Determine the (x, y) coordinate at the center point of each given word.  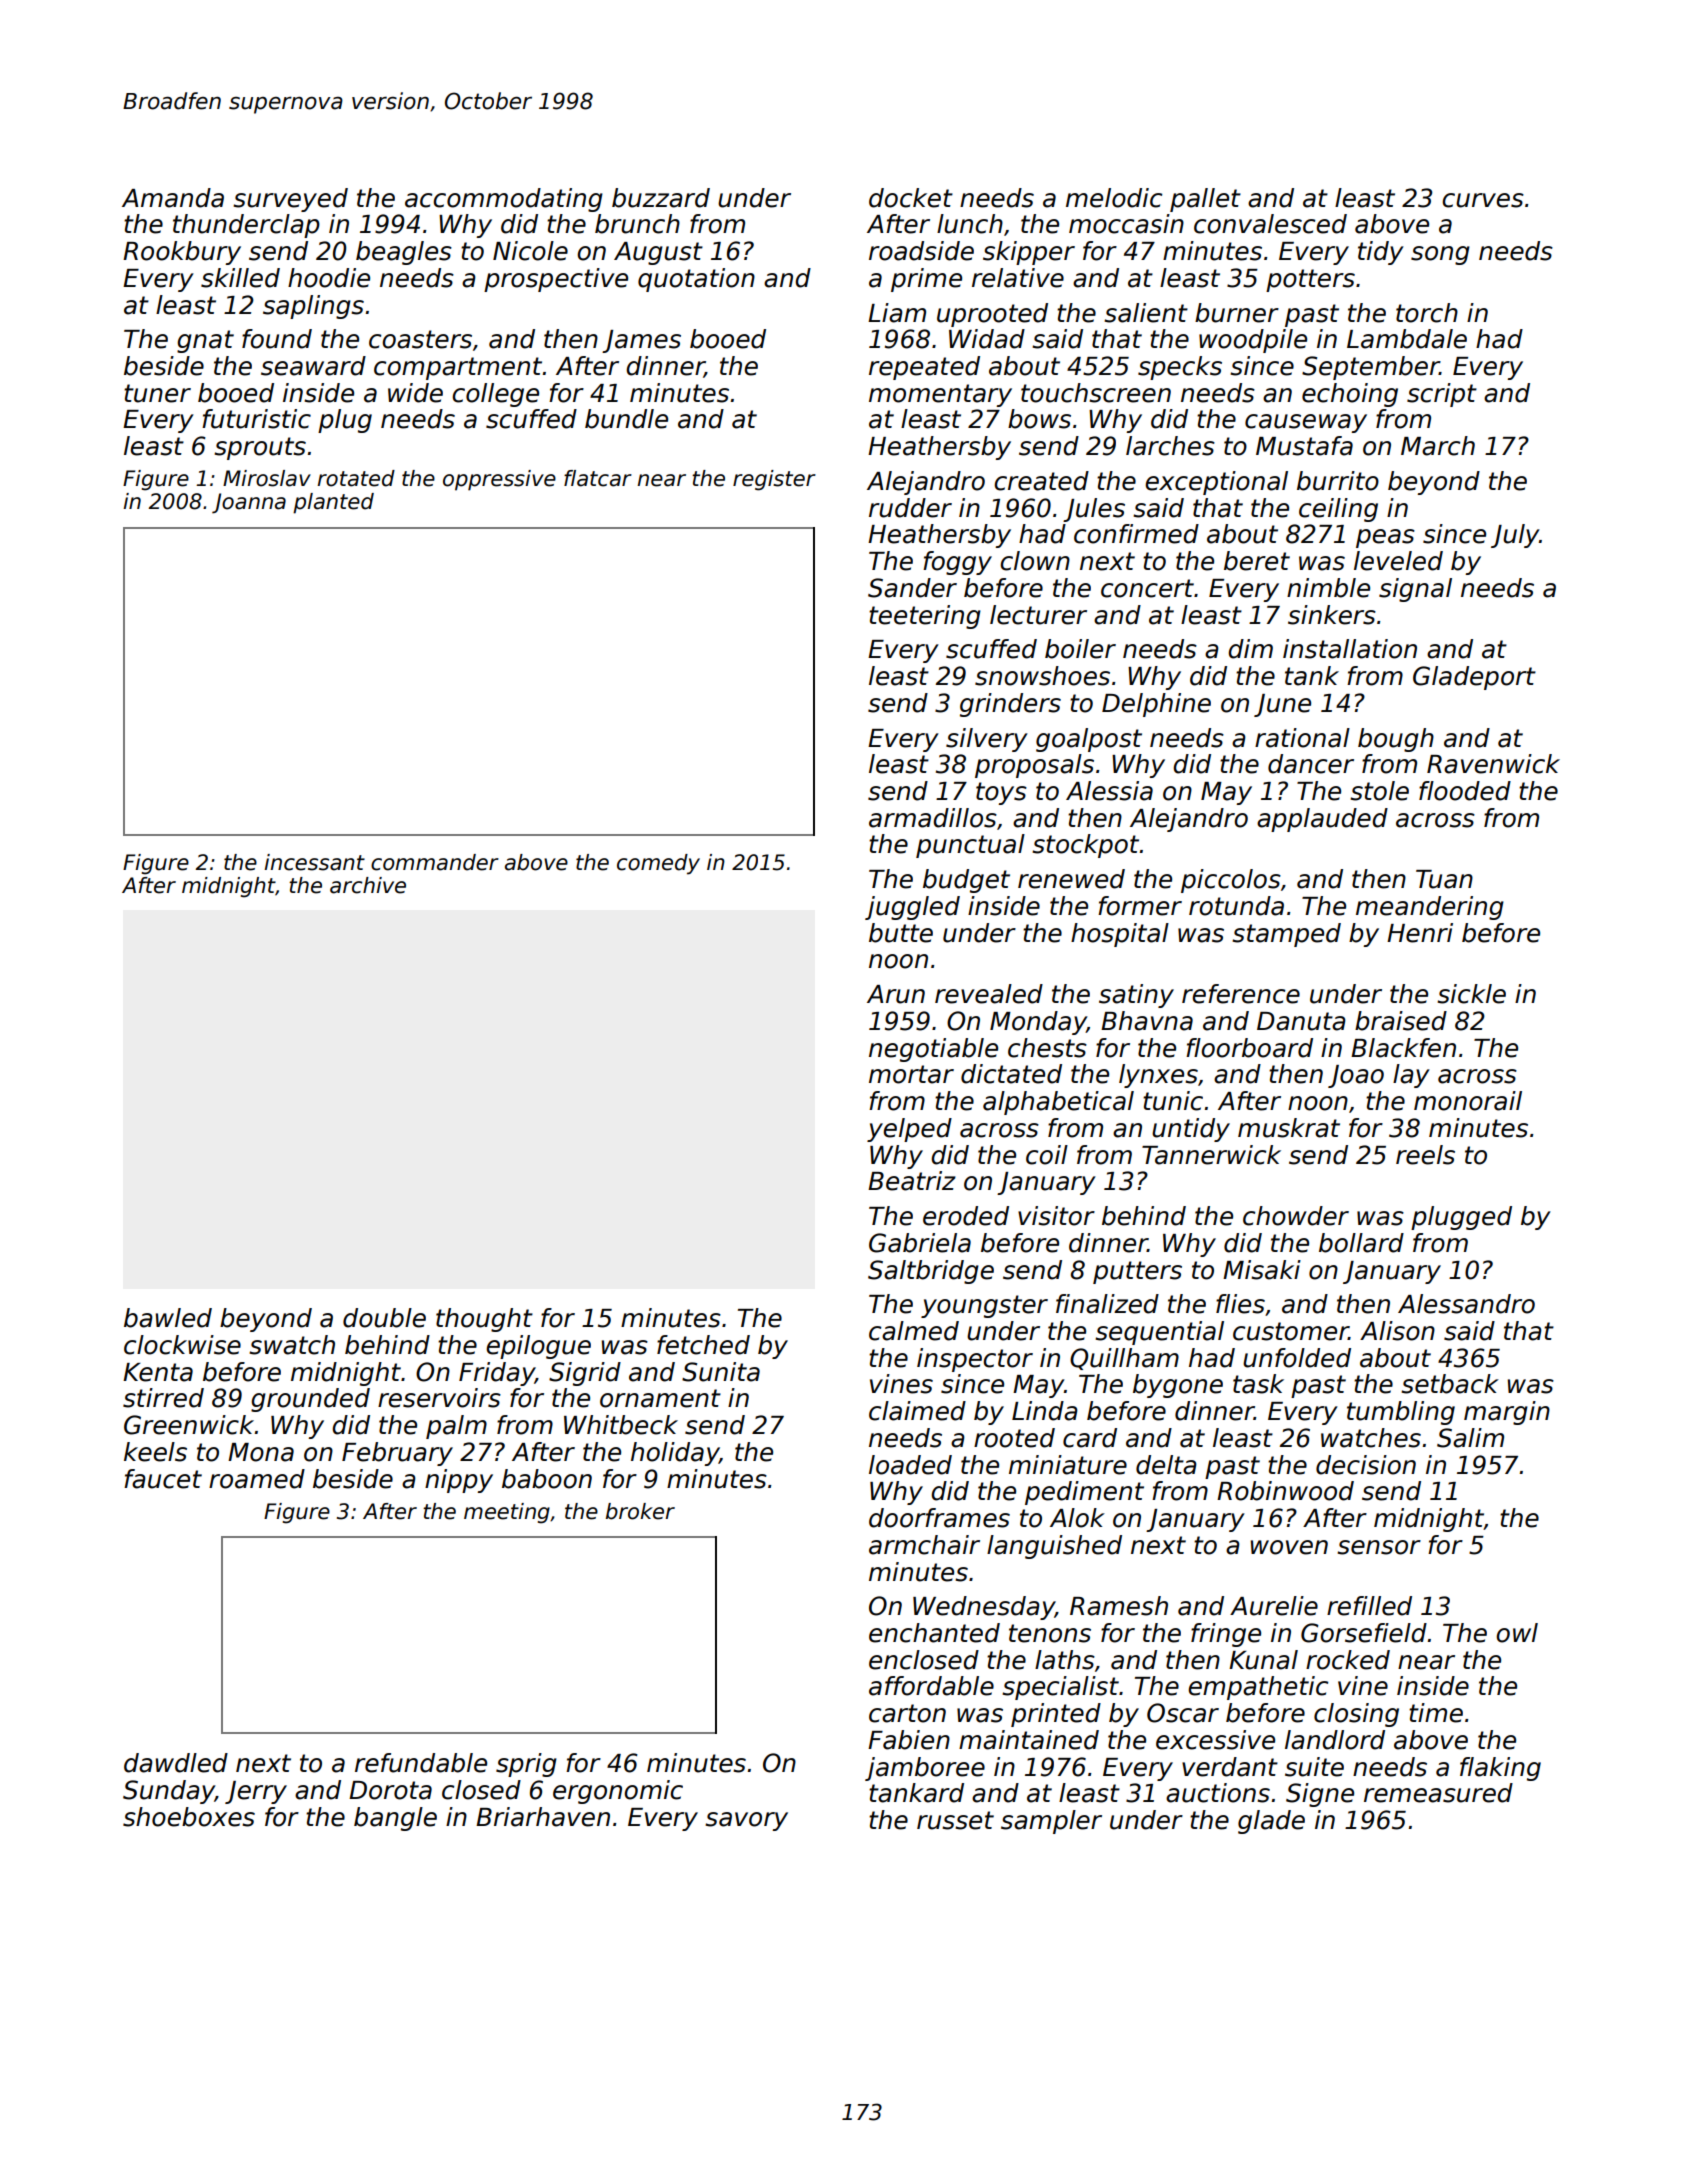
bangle (395, 1819)
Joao (1356, 1076)
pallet (1205, 200)
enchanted (934, 1633)
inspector (975, 1360)
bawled (168, 1318)
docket (911, 198)
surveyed (290, 200)
